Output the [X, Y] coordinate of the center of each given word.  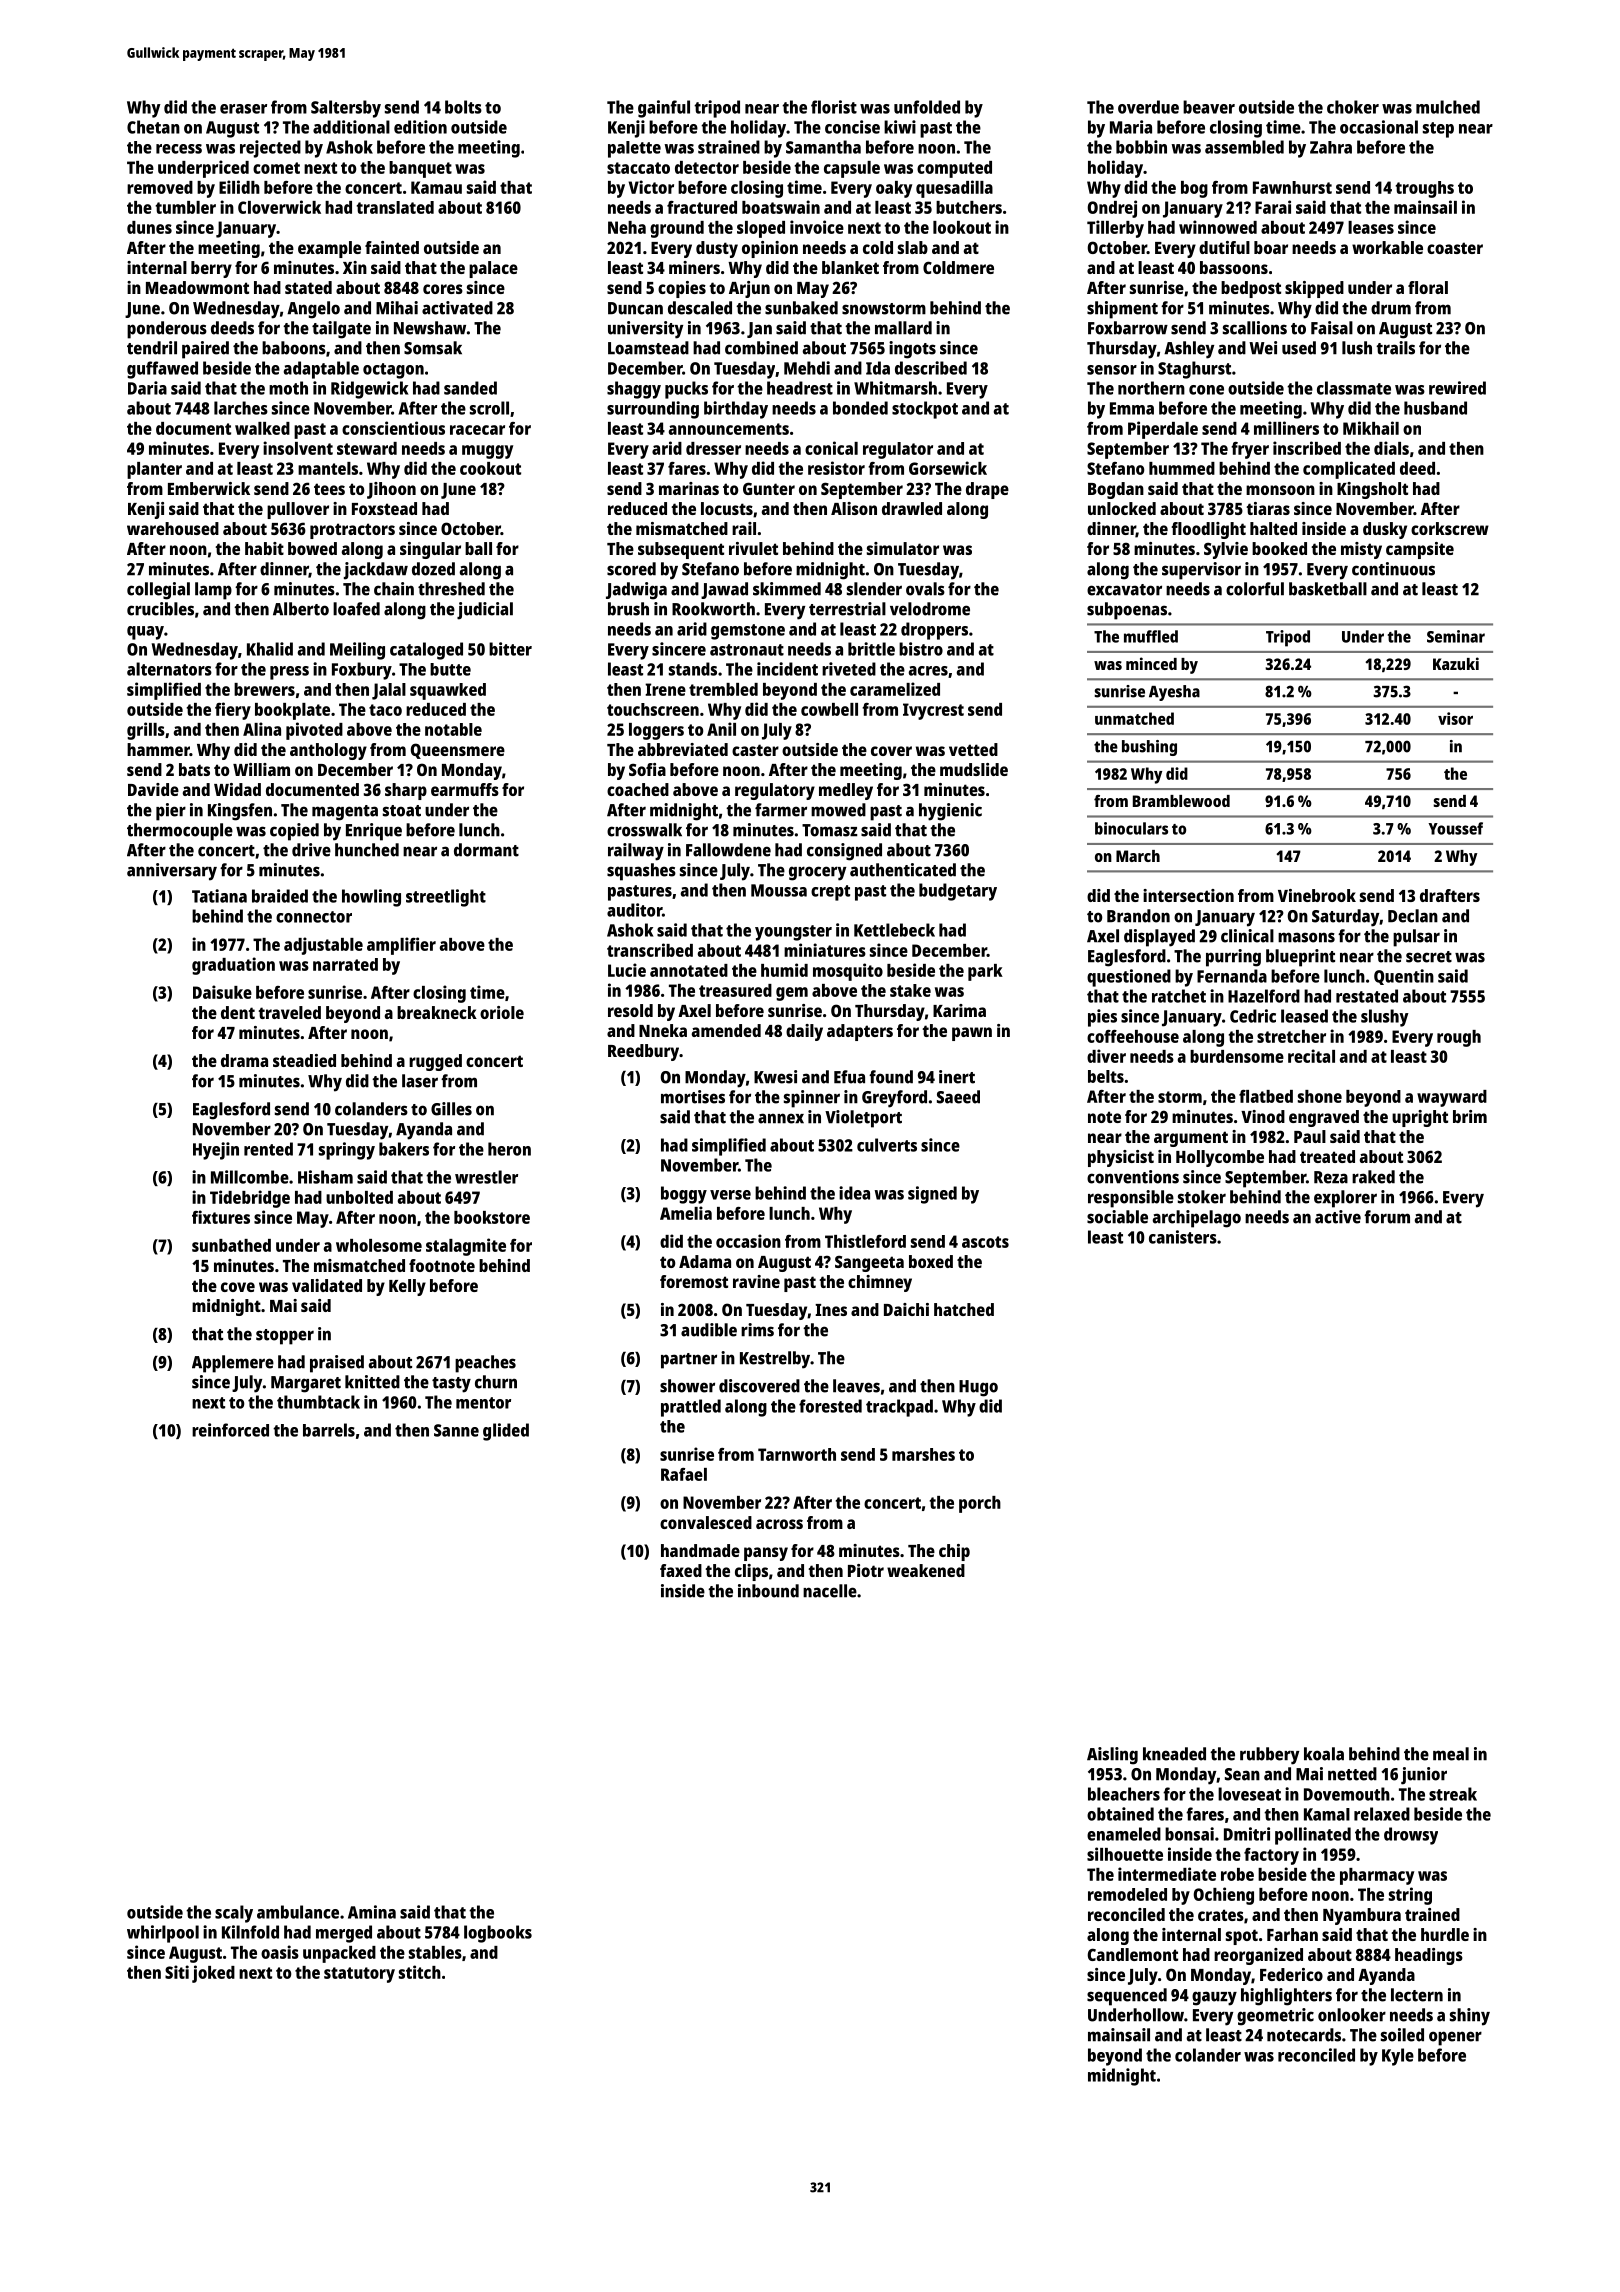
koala [1324, 1754]
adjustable [323, 946]
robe [1237, 1874]
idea [854, 1193]
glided [506, 1432]
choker [1353, 107]
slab [913, 247]
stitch [420, 1972]
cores [443, 289]
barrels [329, 1430]
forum [1387, 1217]
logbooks [498, 1934]
